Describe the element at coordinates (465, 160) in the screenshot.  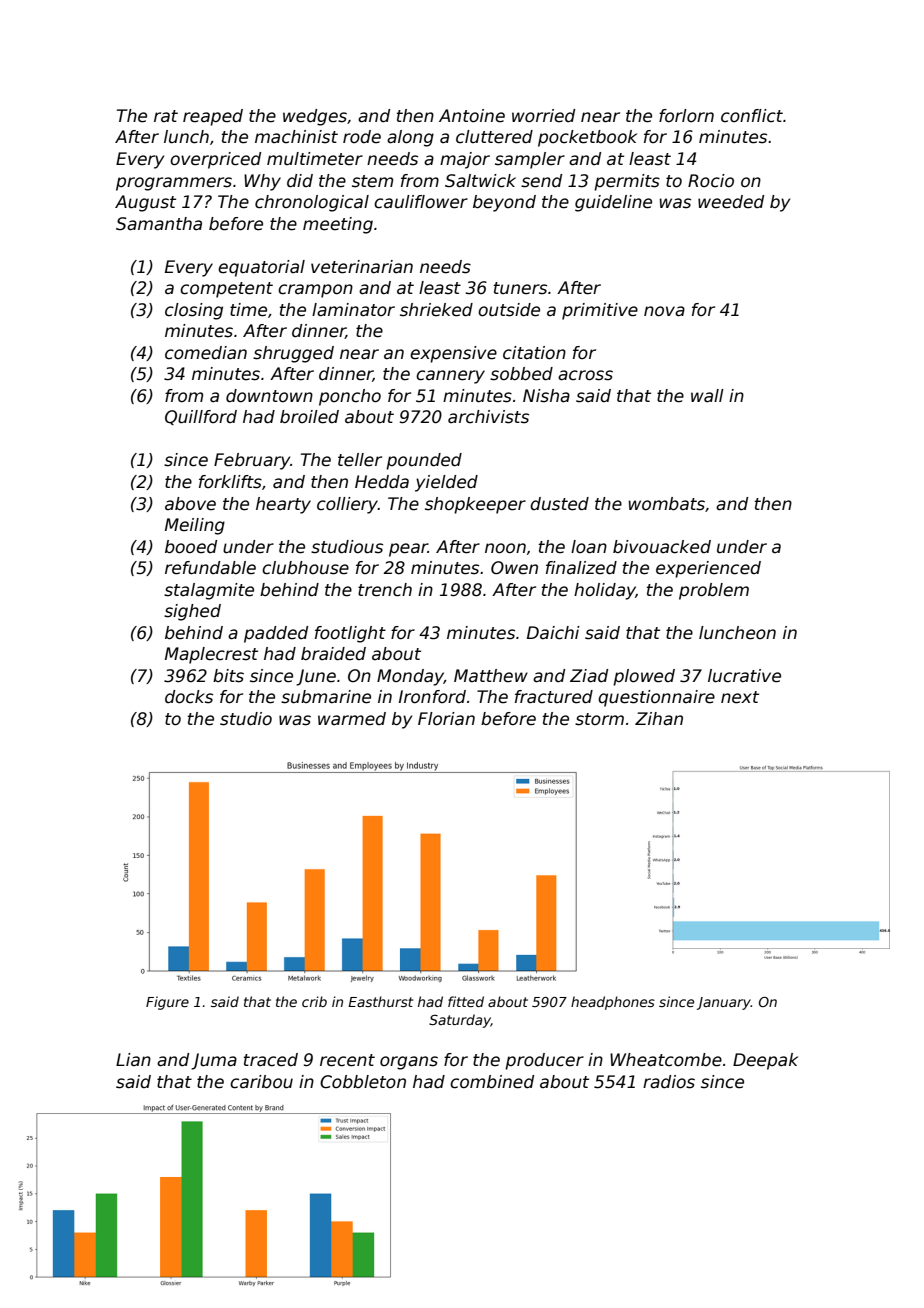
I see `major` at that location.
